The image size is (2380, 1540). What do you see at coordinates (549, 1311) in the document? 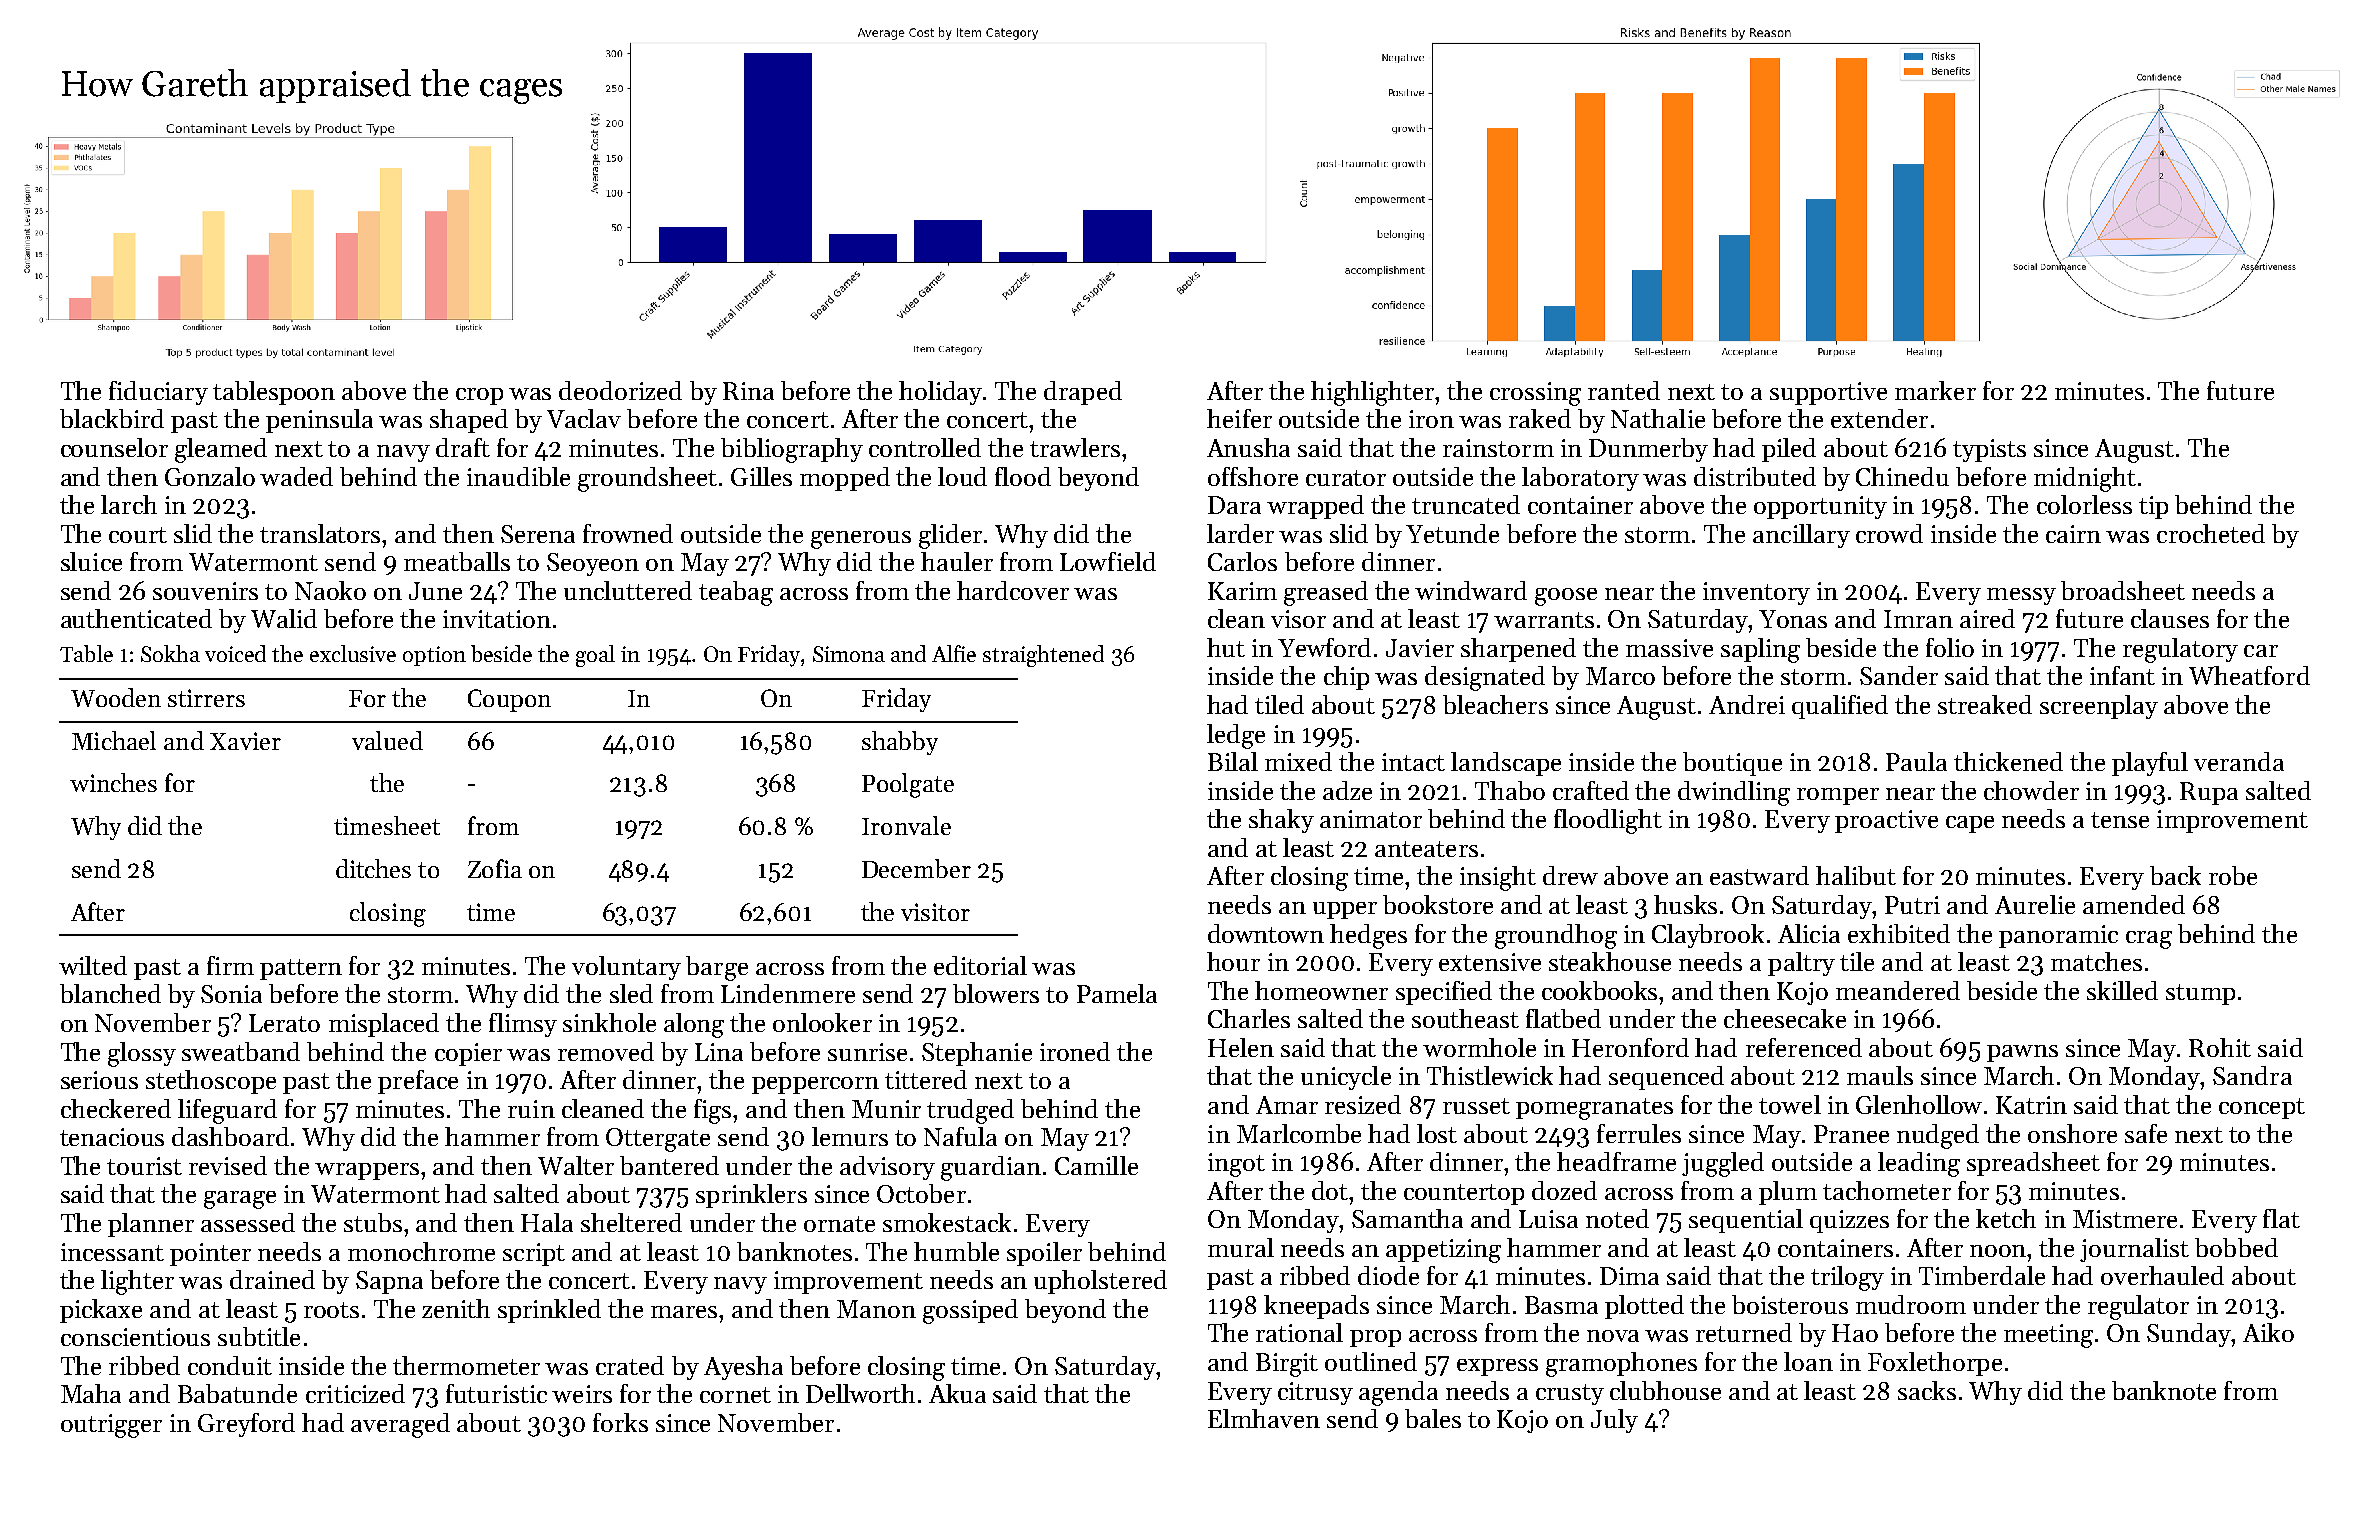
I see `sprinkled` at bounding box center [549, 1311].
